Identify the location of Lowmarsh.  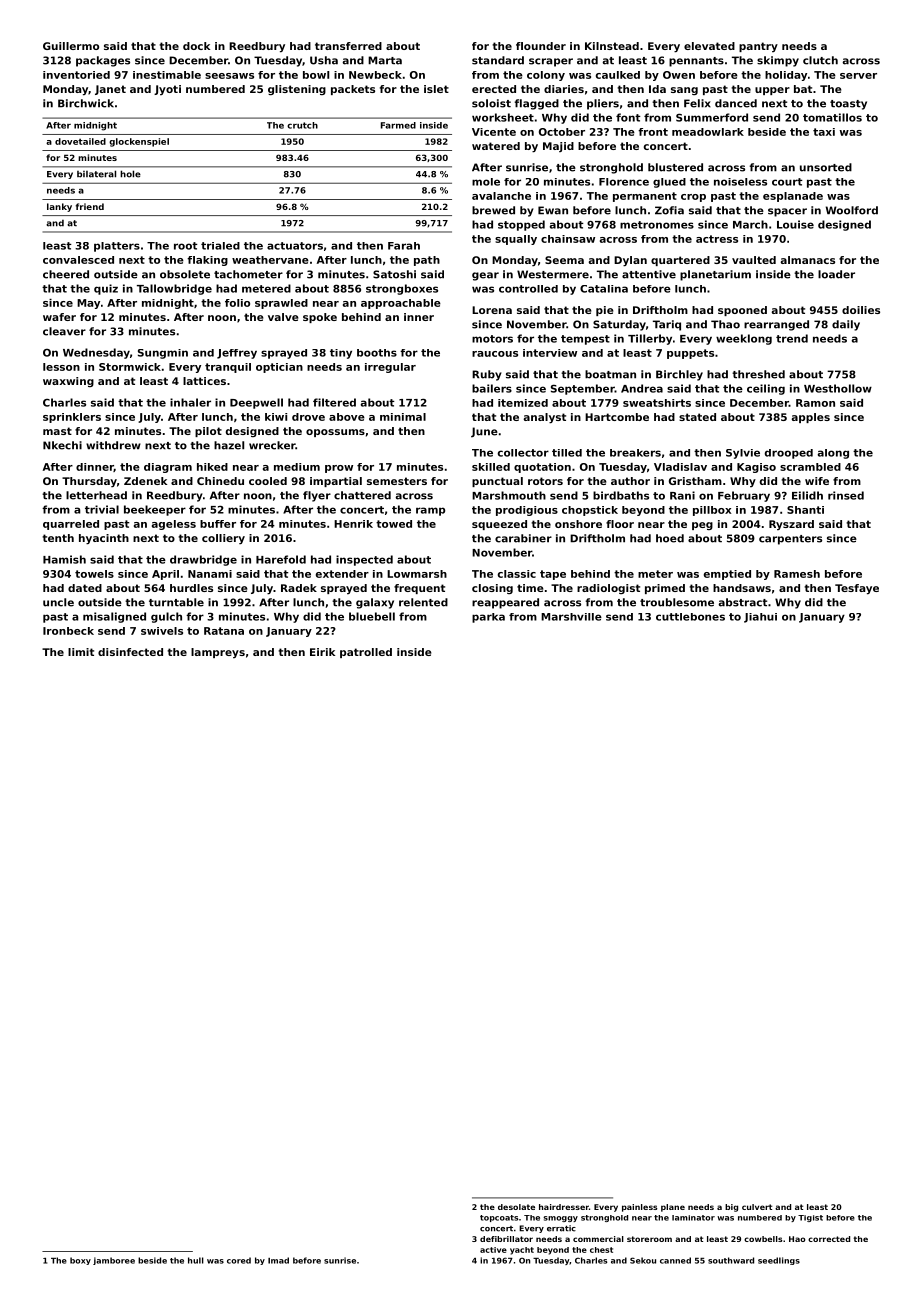
(417, 574).
